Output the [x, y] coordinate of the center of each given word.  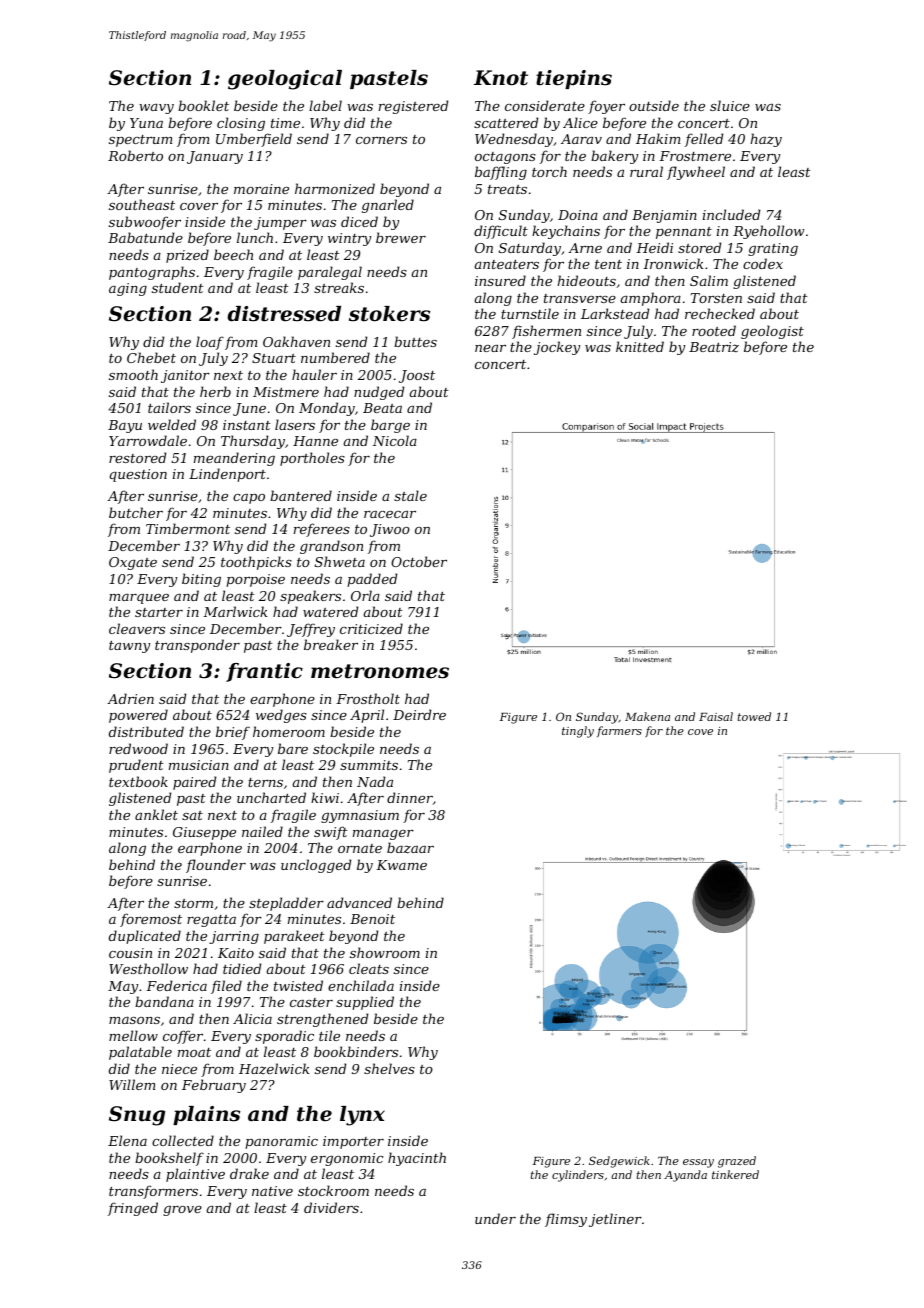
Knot [501, 78]
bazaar [410, 848]
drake [249, 1173]
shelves [389, 1068]
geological [285, 80]
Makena [647, 716]
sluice [730, 105]
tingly [578, 732]
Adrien [130, 698]
